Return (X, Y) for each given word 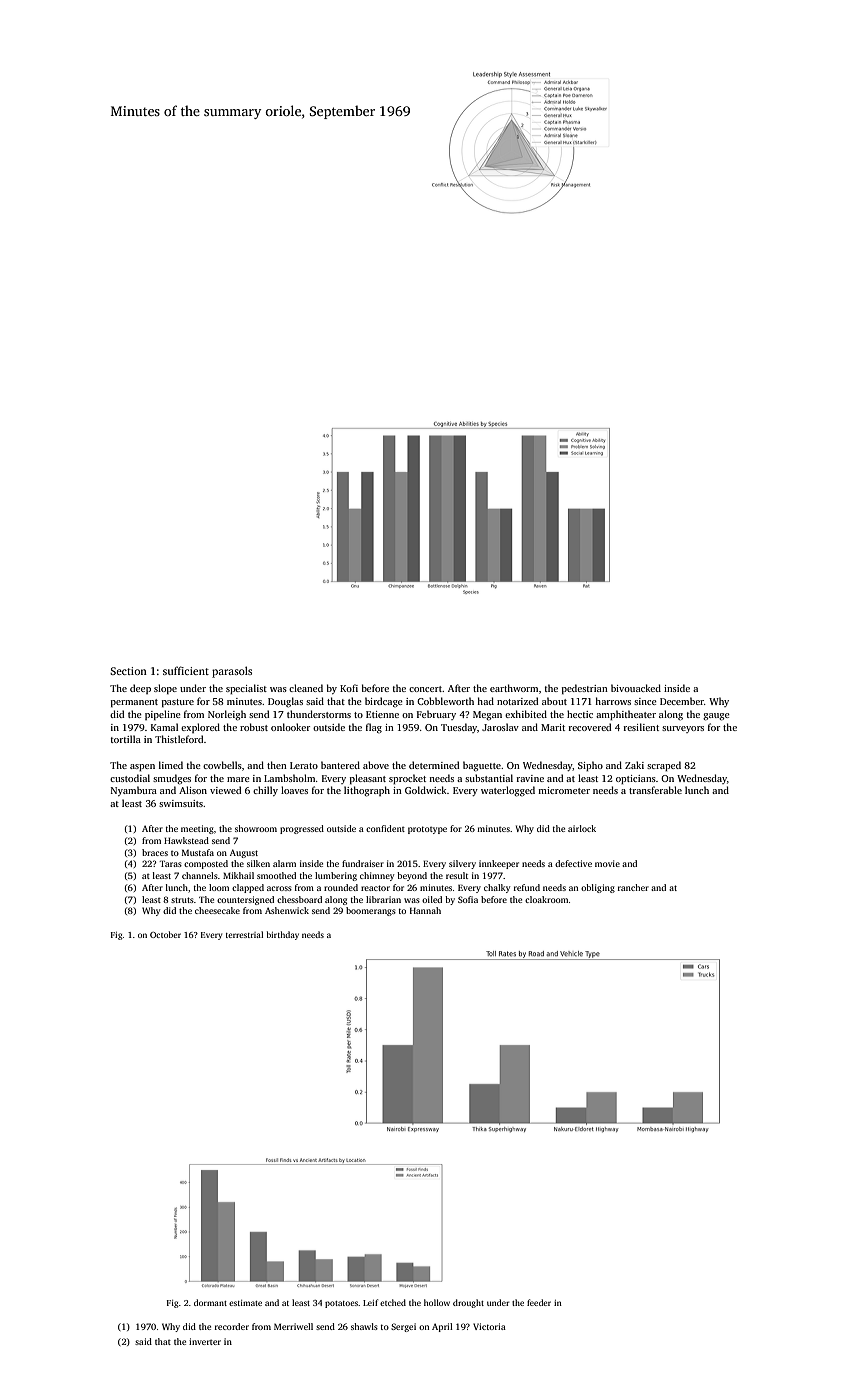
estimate (245, 1303)
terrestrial (244, 934)
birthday (283, 935)
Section (128, 671)
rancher (633, 887)
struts (182, 900)
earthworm (514, 688)
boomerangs (371, 911)
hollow (437, 1302)
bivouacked (636, 688)
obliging (598, 888)
